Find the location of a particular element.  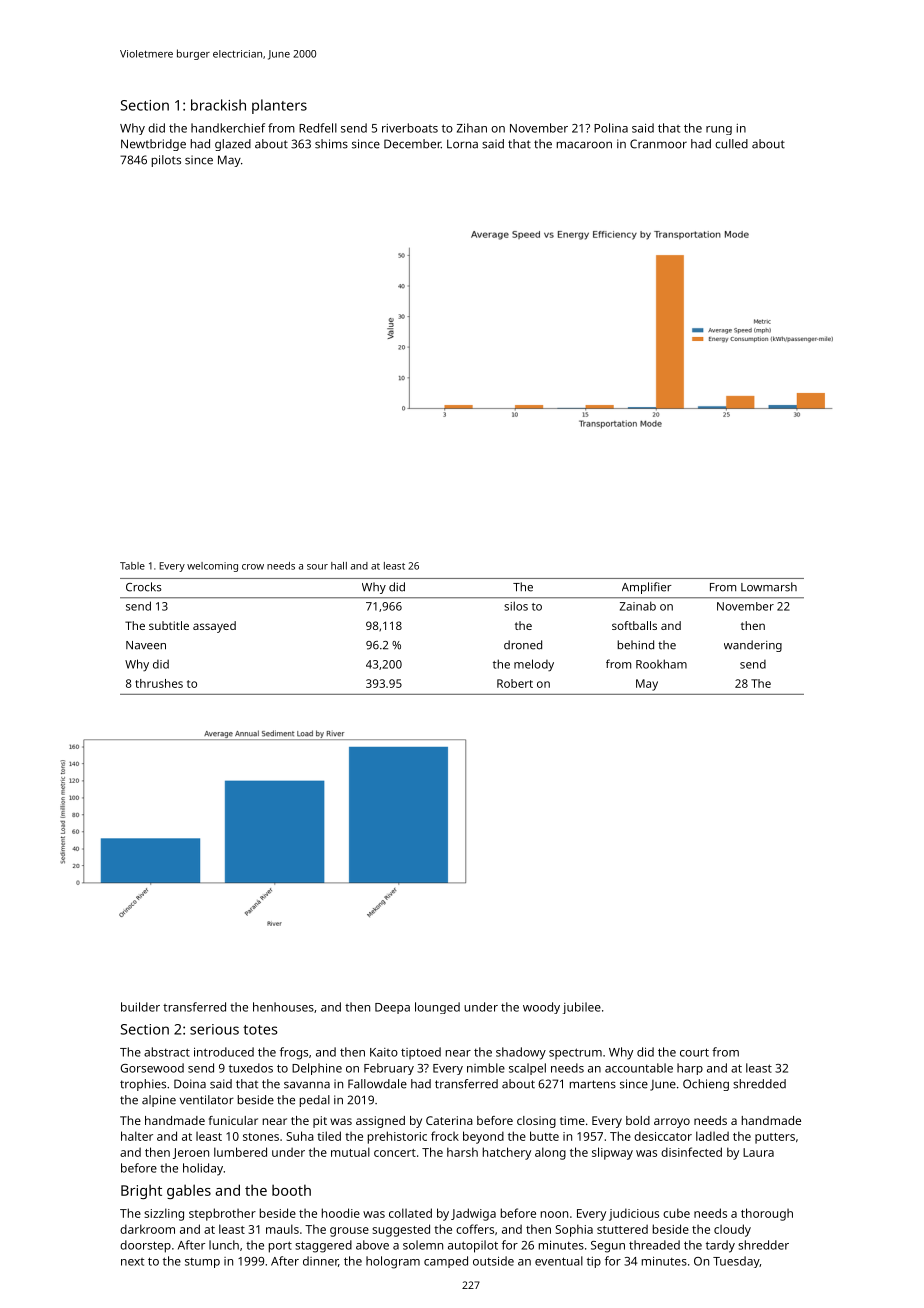

next is located at coordinates (132, 1262).
